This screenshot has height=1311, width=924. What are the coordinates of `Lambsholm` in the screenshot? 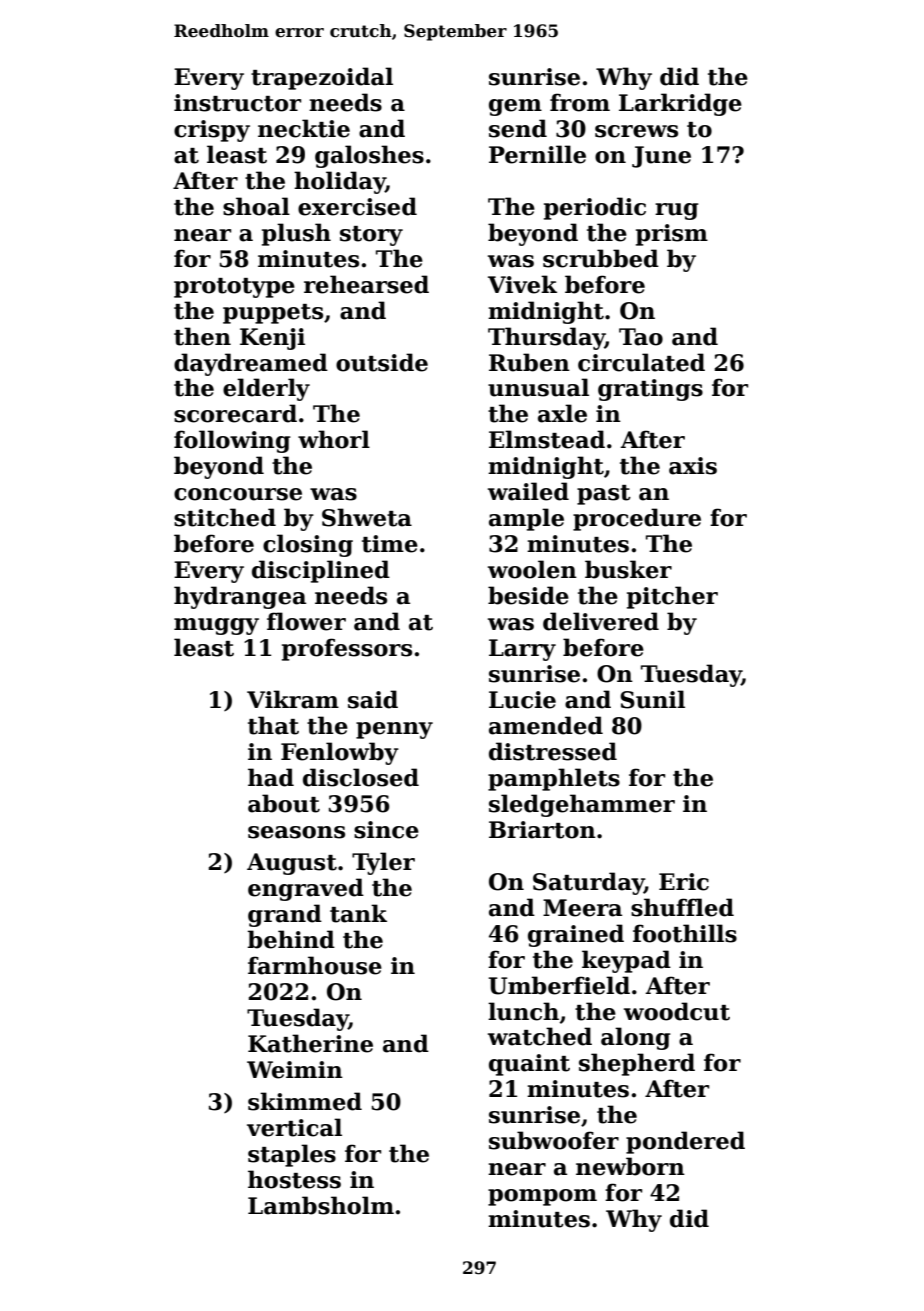 It's located at (321, 1205).
